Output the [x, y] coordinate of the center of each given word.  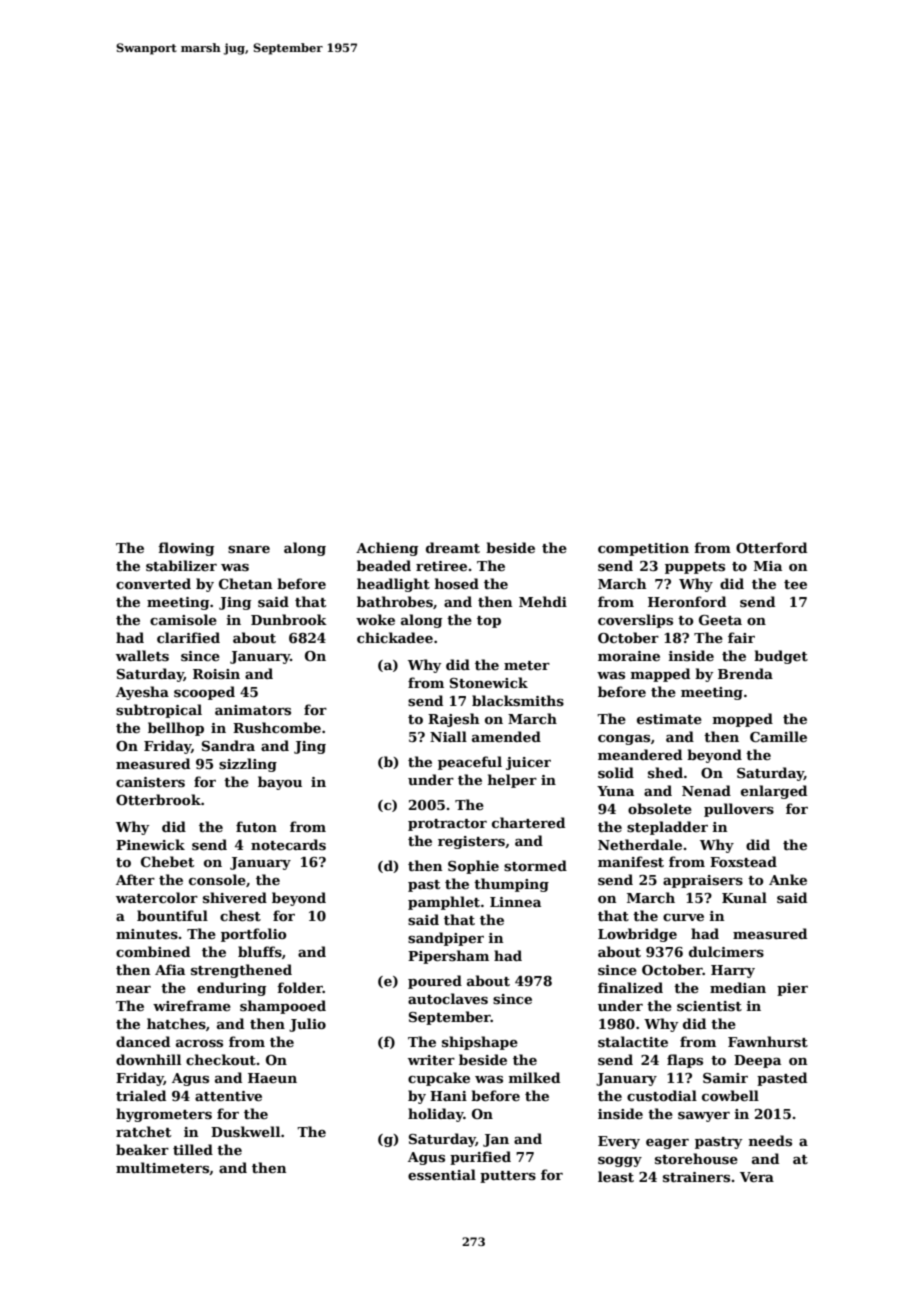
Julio [307, 1025]
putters [508, 1177]
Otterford [771, 547]
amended [506, 736]
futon [256, 826]
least [616, 1176]
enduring [231, 989]
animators [253, 710]
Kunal [744, 897]
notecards [288, 844]
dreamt [453, 547]
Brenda [745, 673]
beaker [142, 1149]
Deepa [757, 1061]
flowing [186, 549]
